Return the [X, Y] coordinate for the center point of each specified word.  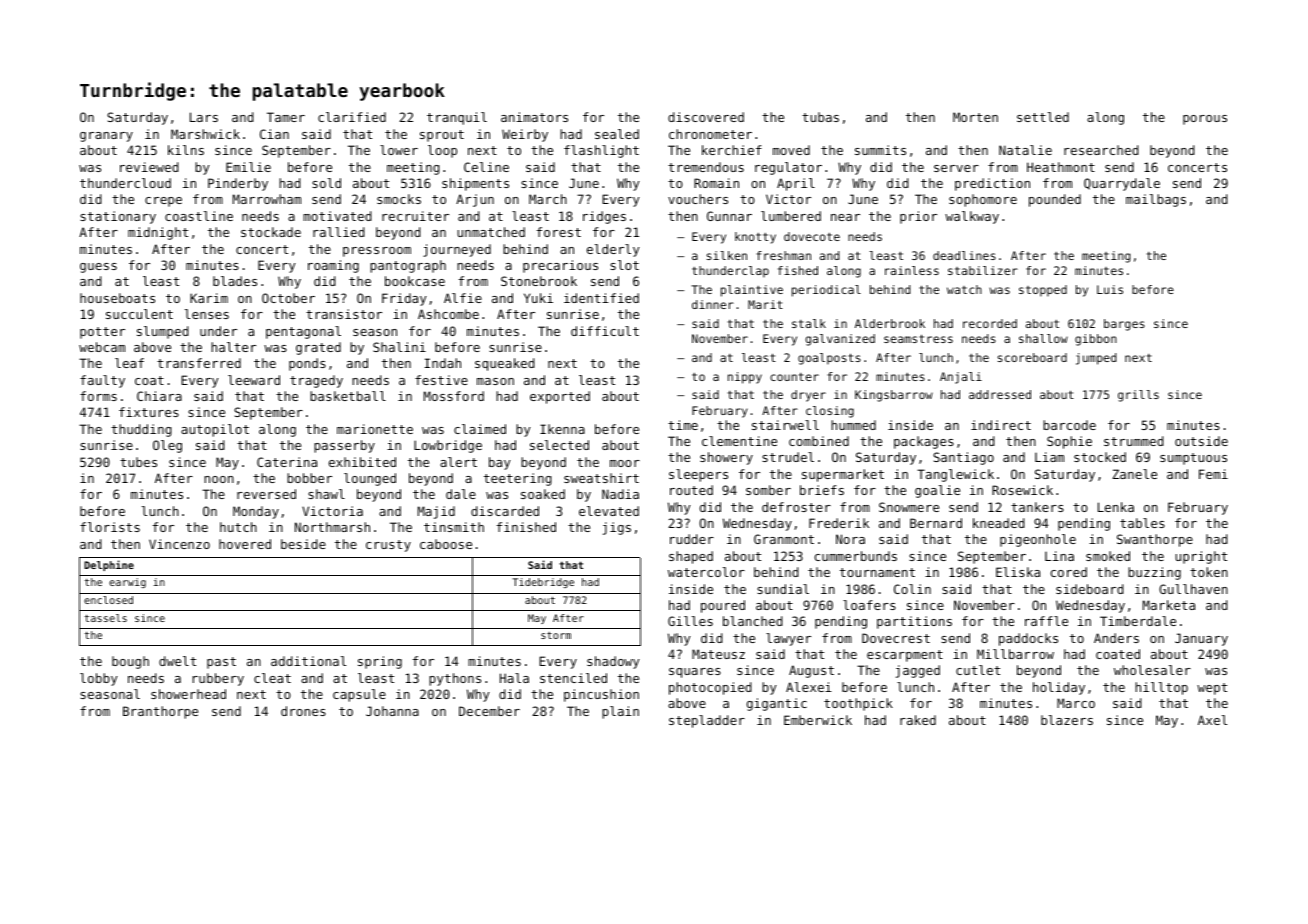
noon [219, 479]
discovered [706, 117]
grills [1138, 396]
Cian [274, 134]
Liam [1049, 457]
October [288, 298]
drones [303, 711]
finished [526, 527]
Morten [975, 117]
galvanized [840, 340]
